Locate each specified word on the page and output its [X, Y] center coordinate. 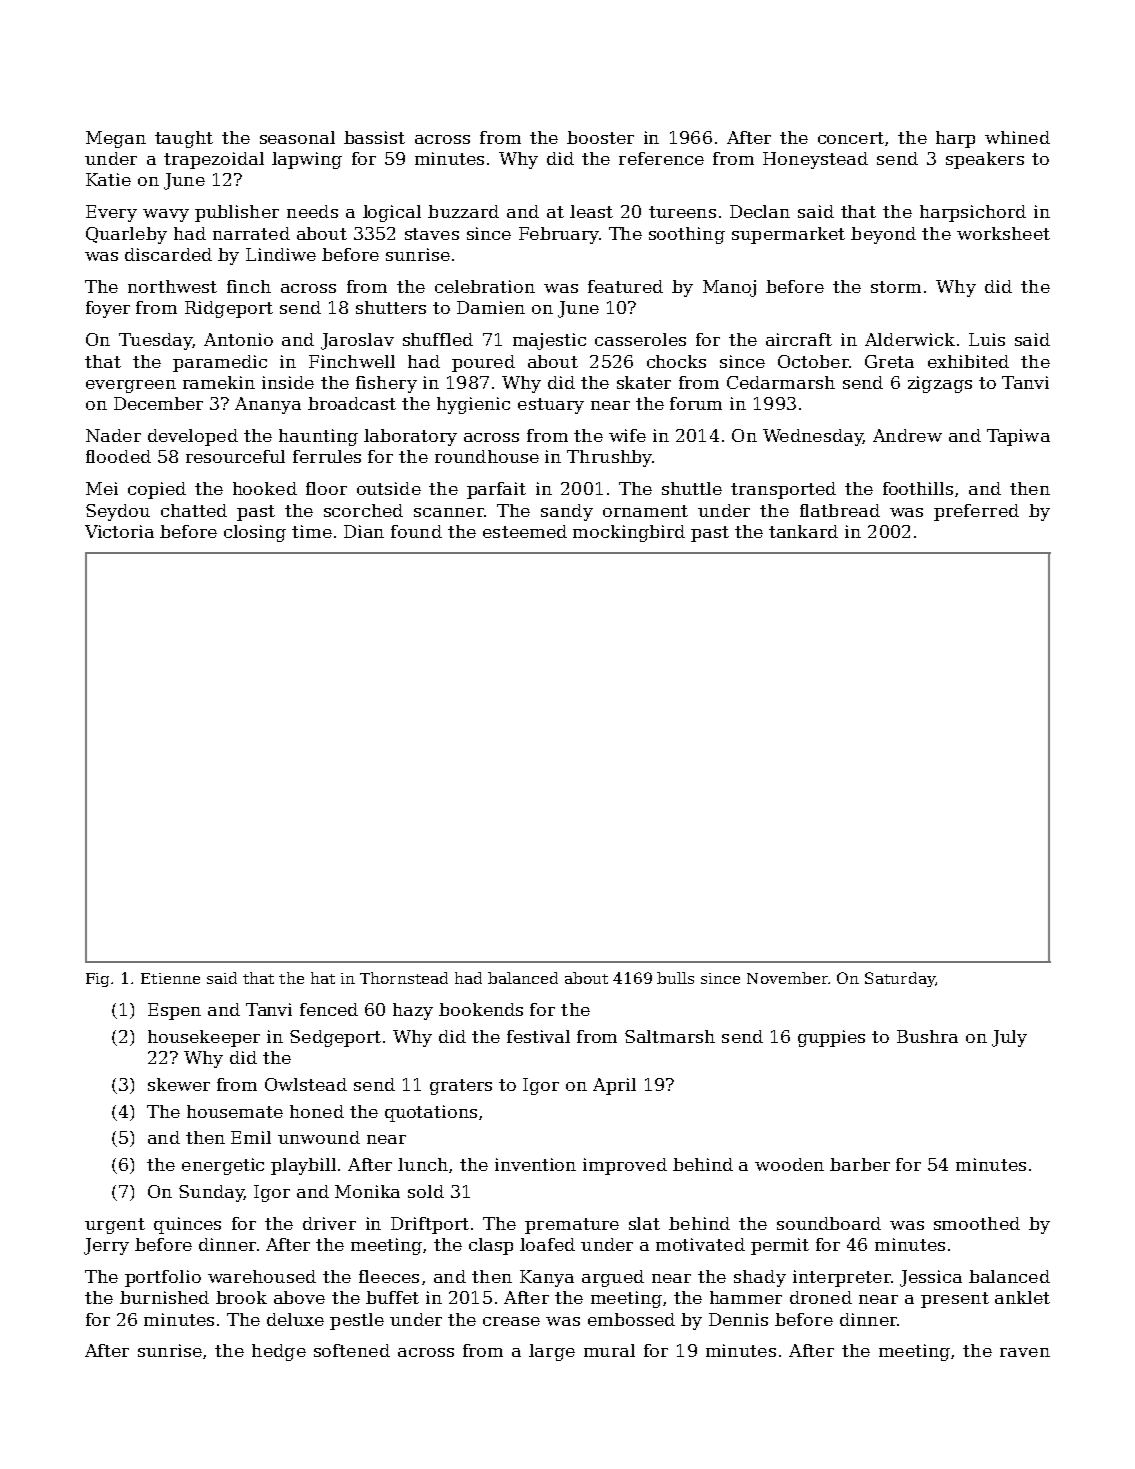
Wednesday [813, 437]
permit [780, 1246]
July [1009, 1038]
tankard [803, 531]
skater [644, 382]
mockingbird [629, 533]
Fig [97, 980]
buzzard [463, 211]
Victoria [119, 531]
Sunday [211, 1193]
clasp [491, 1246]
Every [111, 213]
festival [538, 1036]
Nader [113, 435]
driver [329, 1223]
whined [1017, 137]
